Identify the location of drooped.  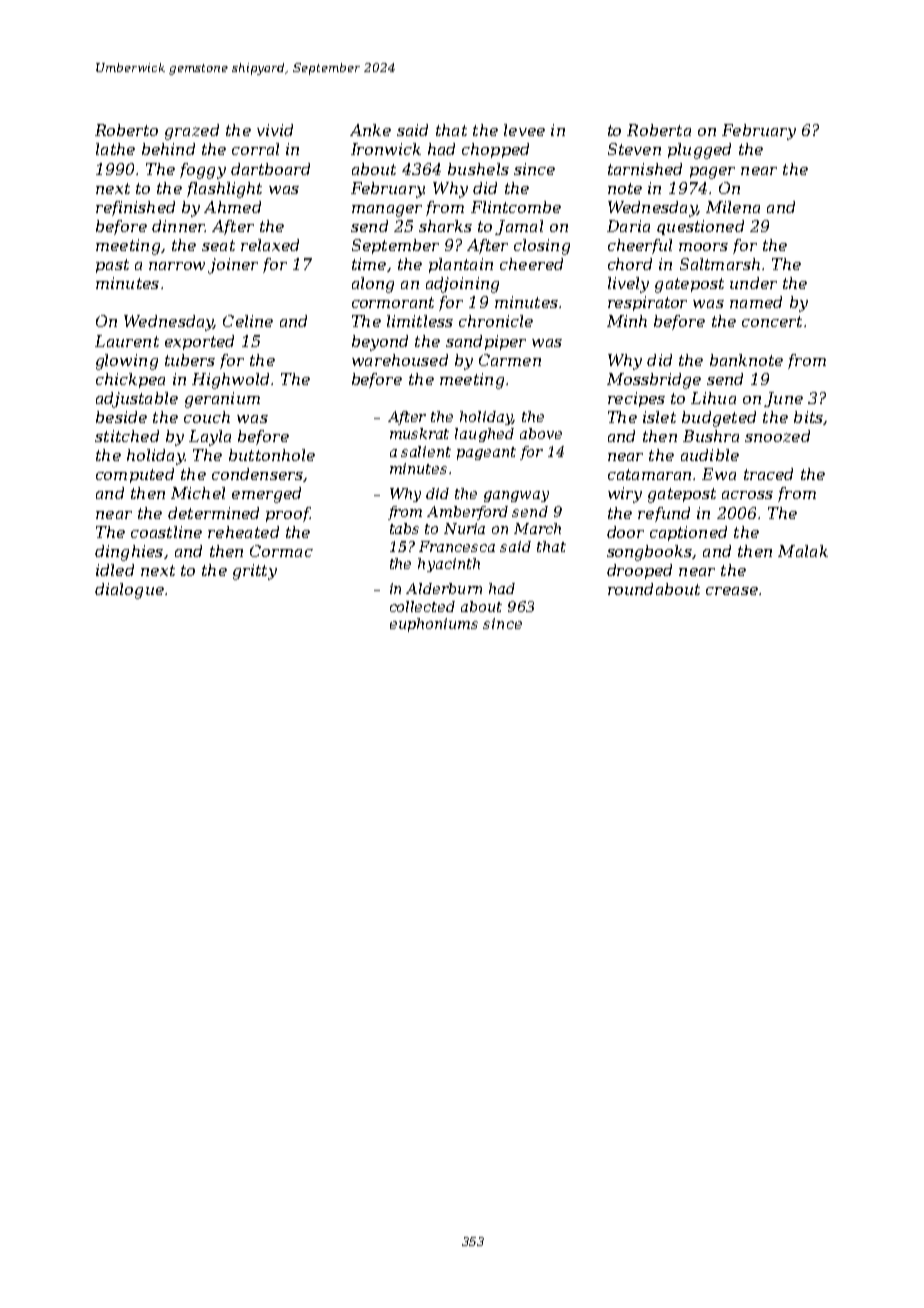
(639, 571).
